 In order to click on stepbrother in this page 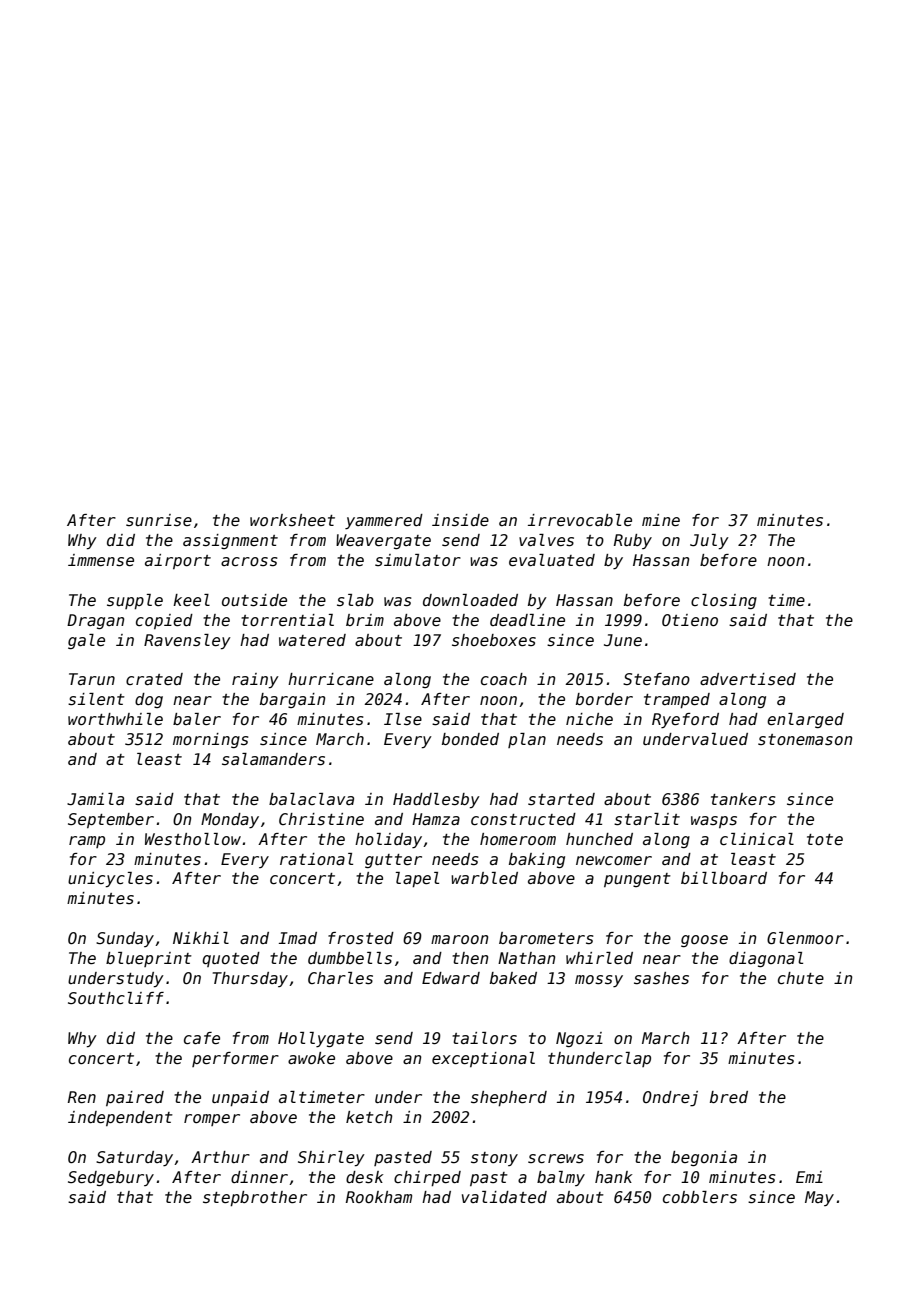, I will do `click(255, 1198)`.
